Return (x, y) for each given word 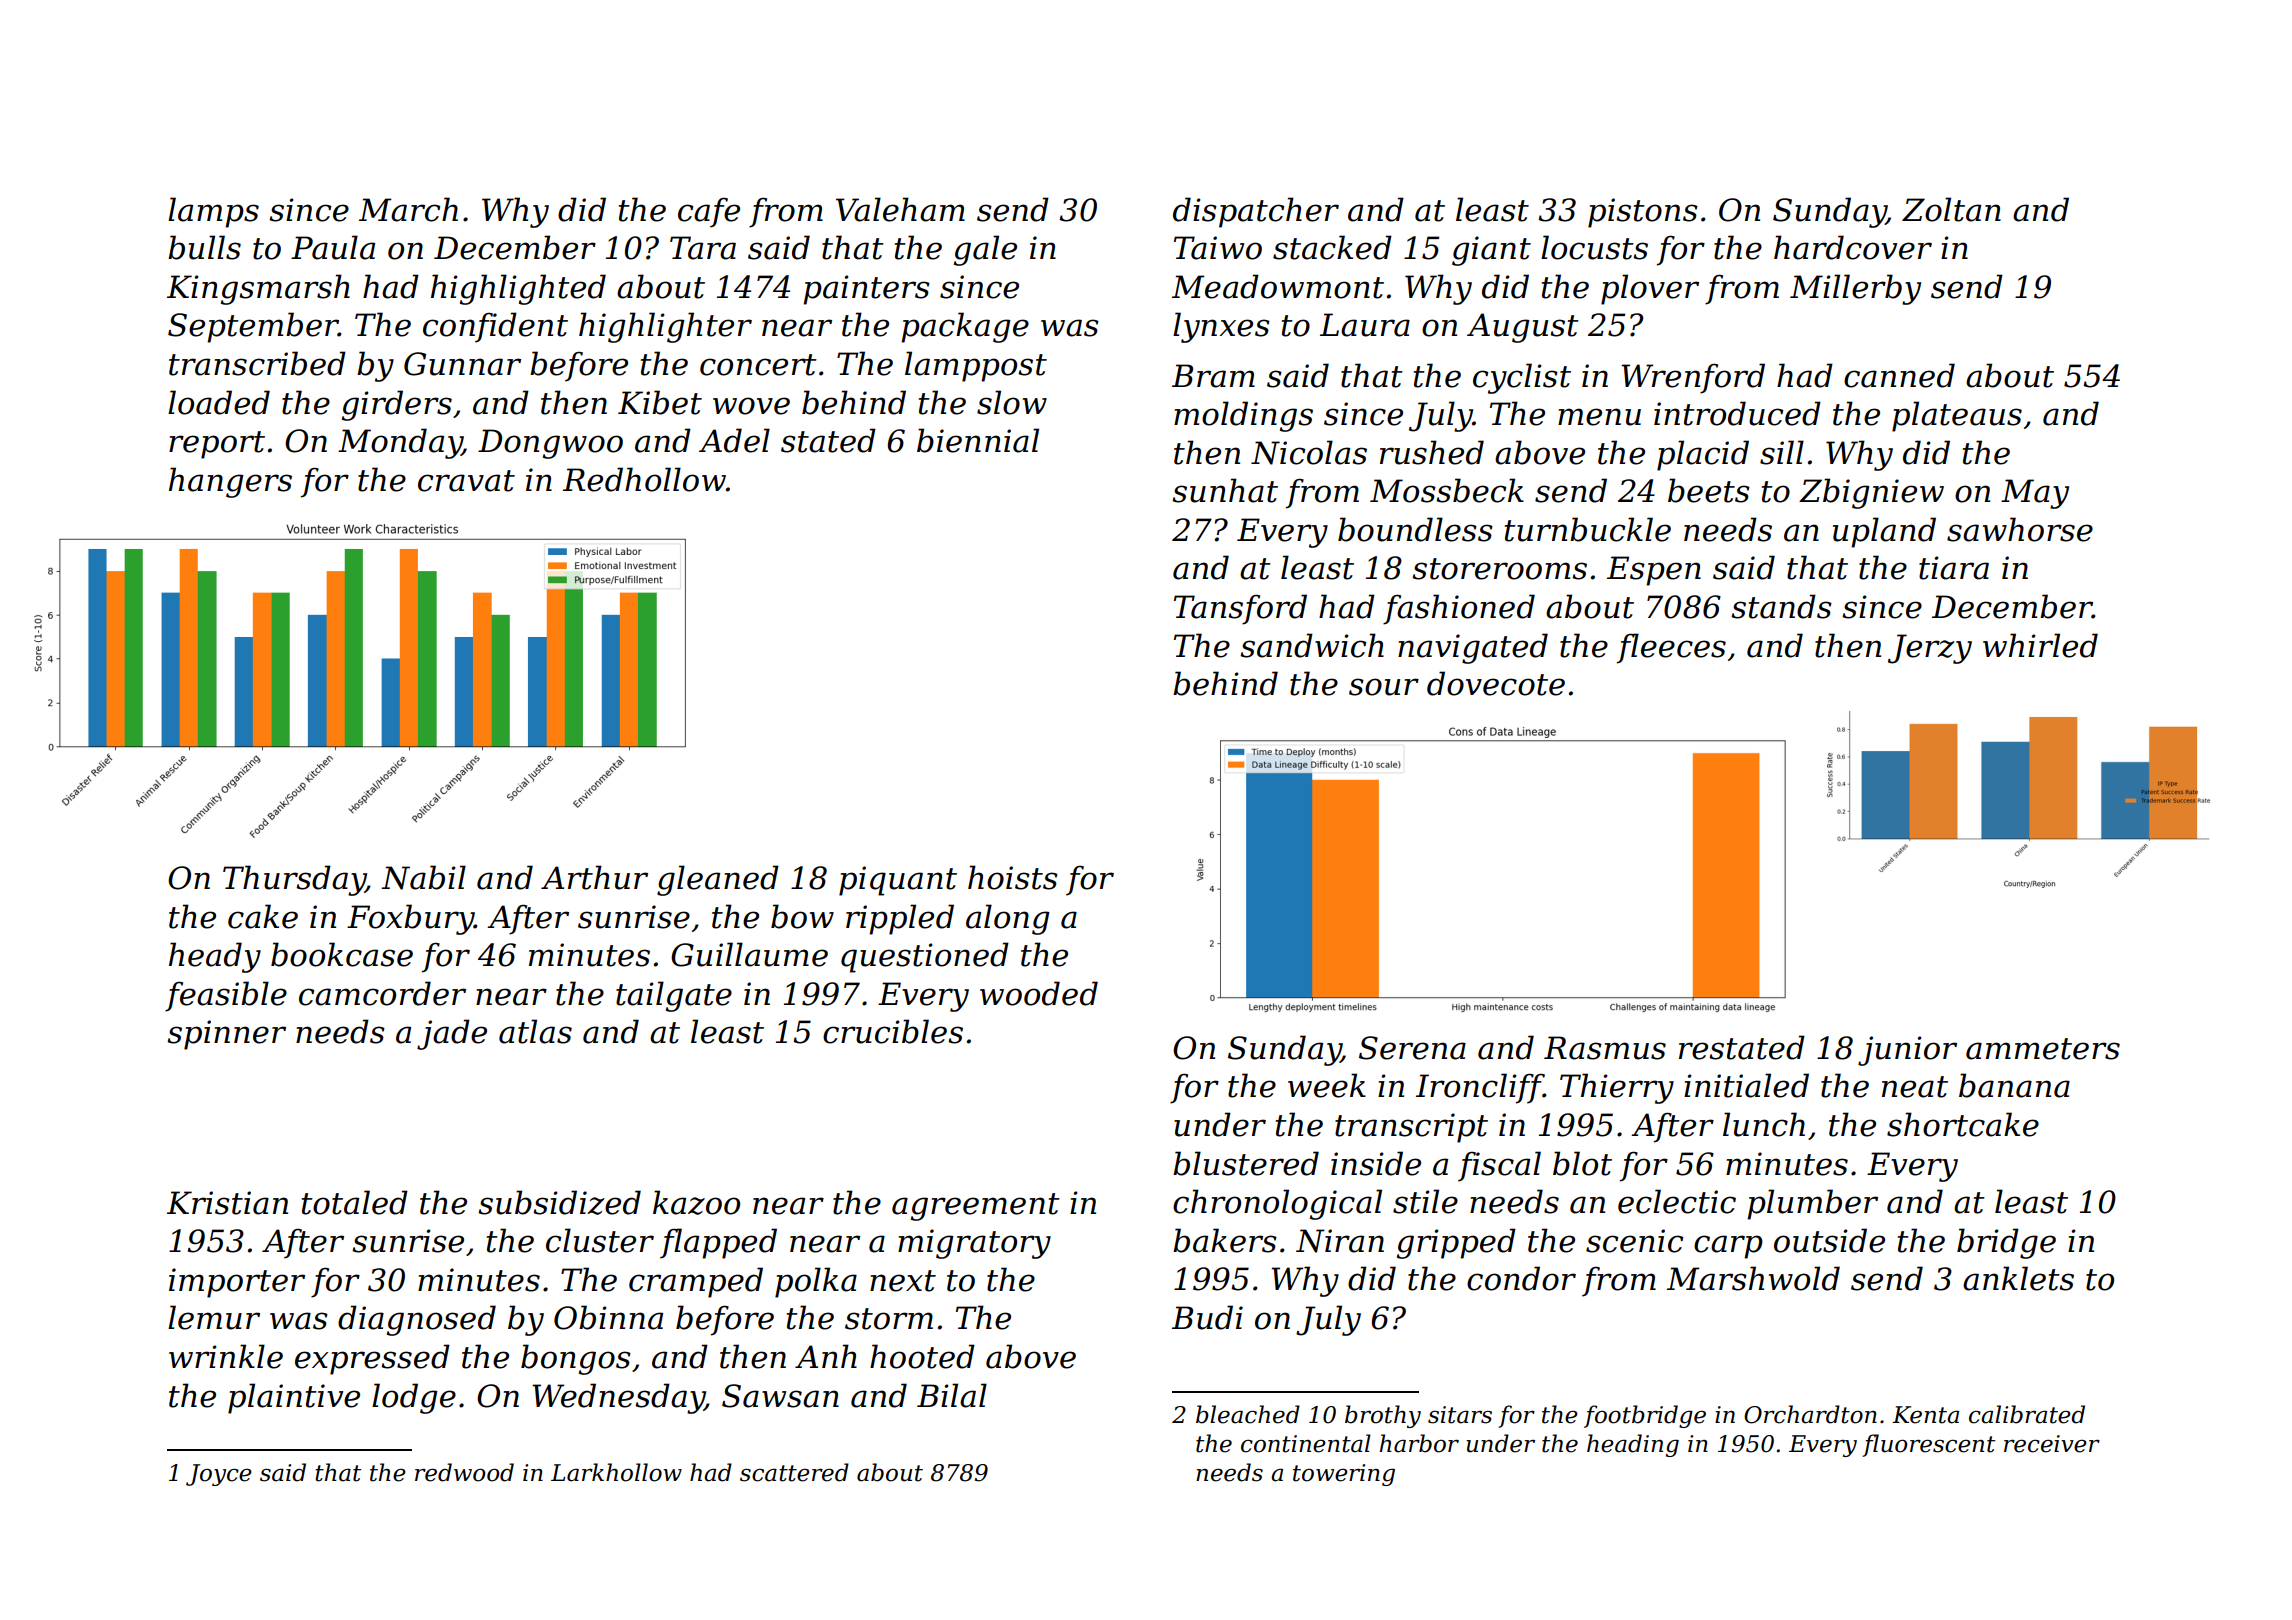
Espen (1654, 571)
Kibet (660, 402)
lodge (414, 1398)
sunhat (1225, 490)
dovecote (1496, 683)
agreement (976, 1207)
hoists (1013, 877)
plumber (1812, 1204)
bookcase (342, 954)
